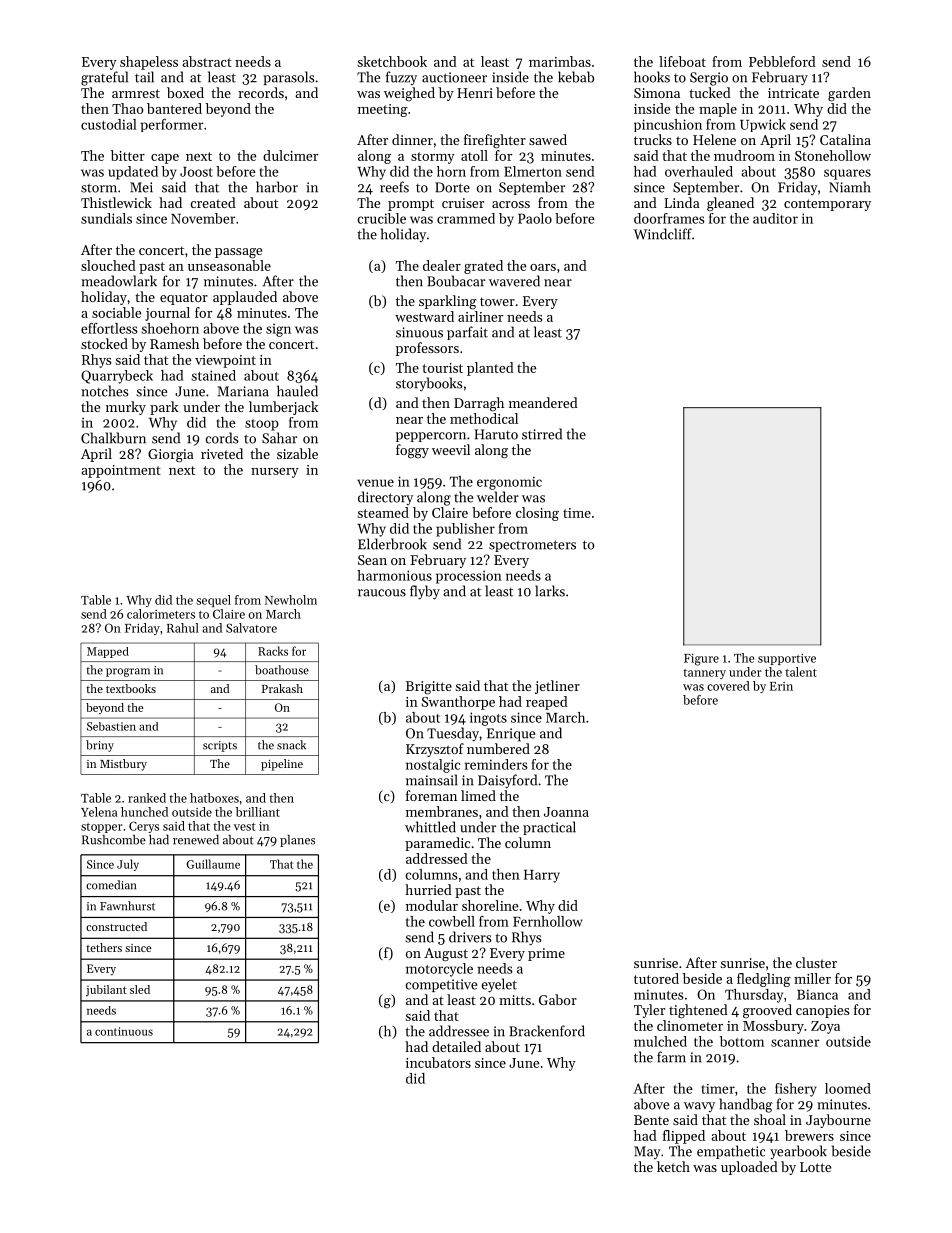 The width and height of the document is (952, 1233). What do you see at coordinates (117, 377) in the document?
I see `Quarrybeck` at bounding box center [117, 377].
